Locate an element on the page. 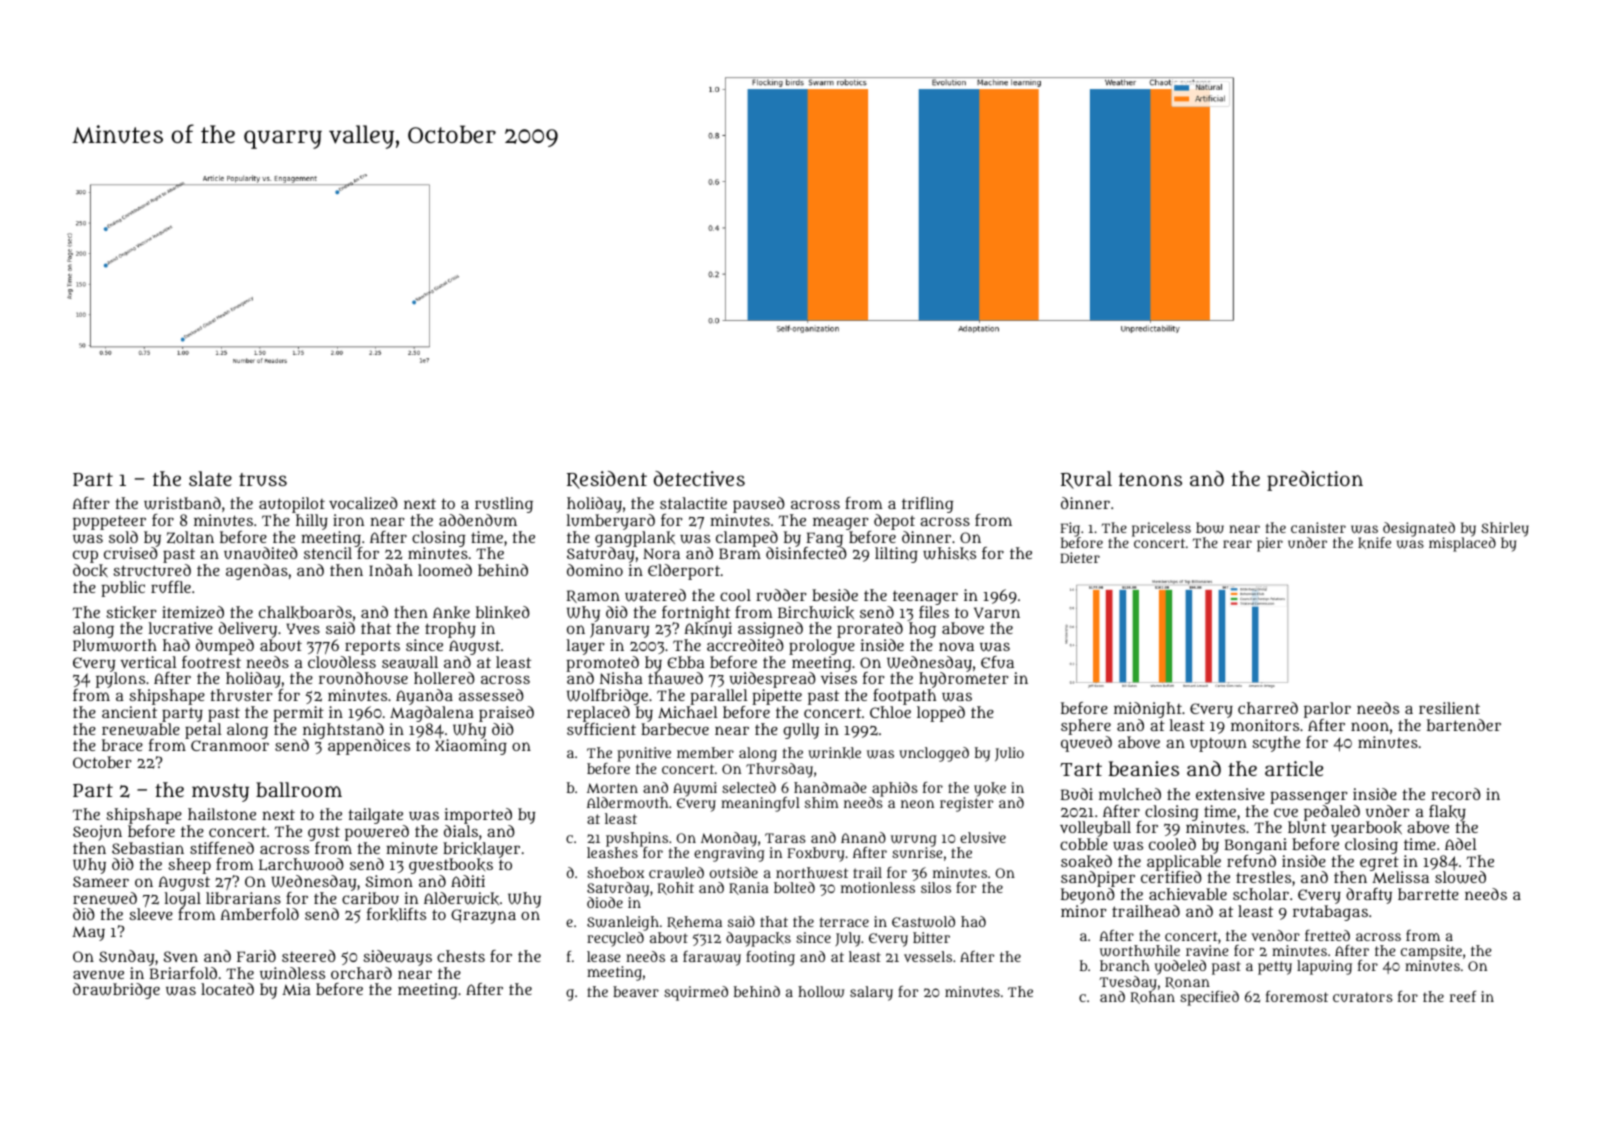 The width and height of the page is (1602, 1133). gully is located at coordinates (801, 731).
